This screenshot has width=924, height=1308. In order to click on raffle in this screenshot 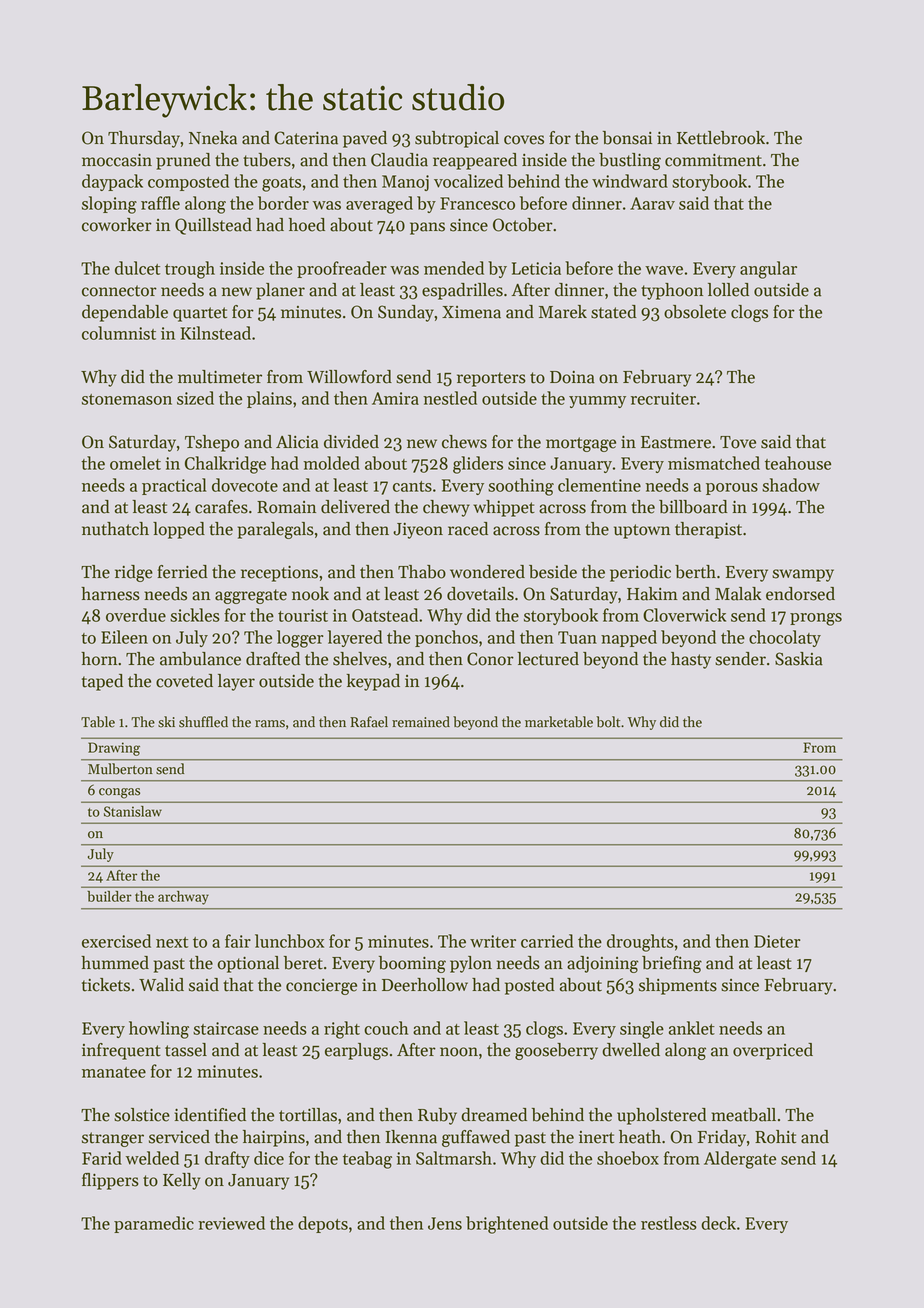, I will do `click(160, 203)`.
